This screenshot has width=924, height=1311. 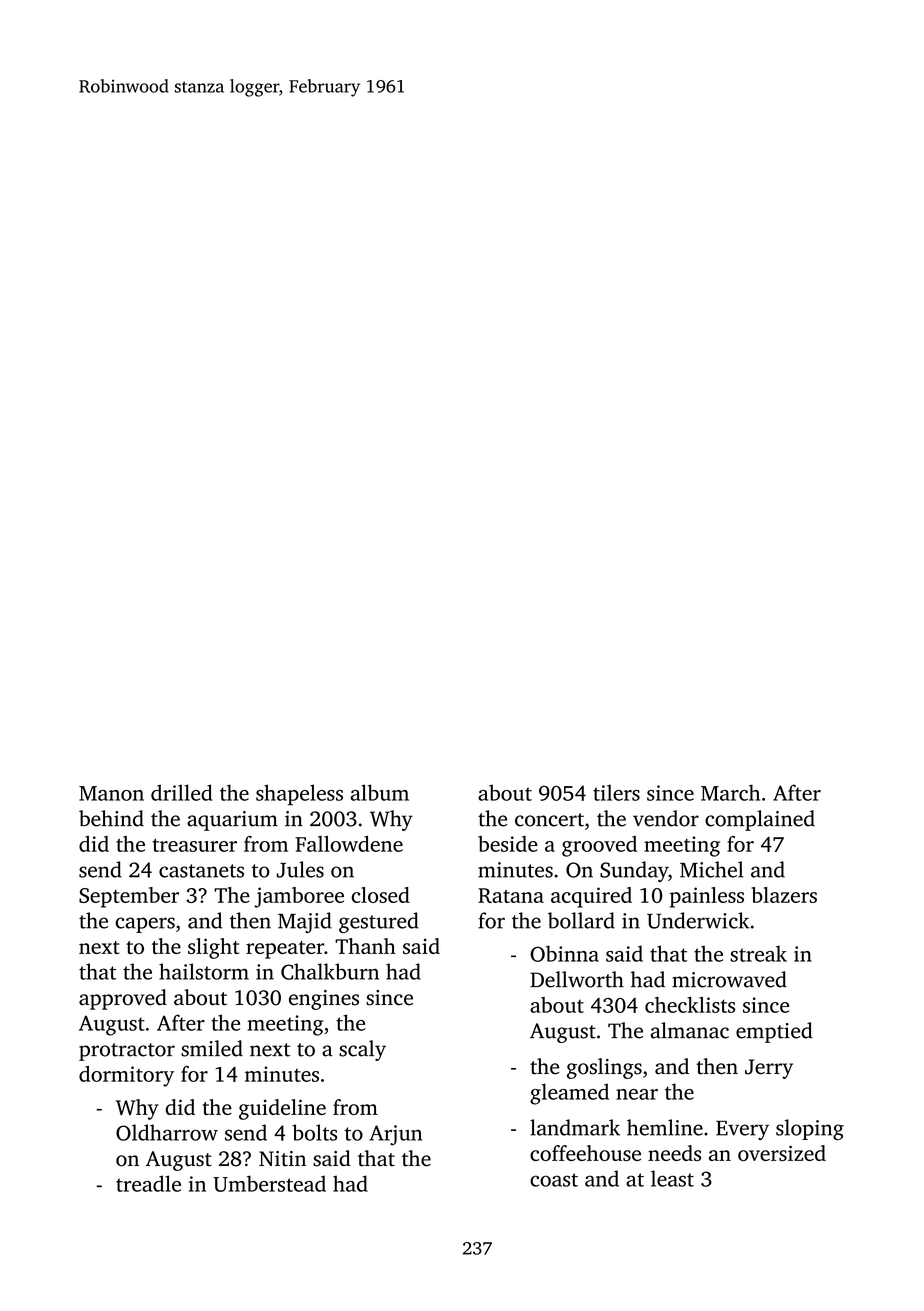 I want to click on acquired, so click(x=591, y=897).
